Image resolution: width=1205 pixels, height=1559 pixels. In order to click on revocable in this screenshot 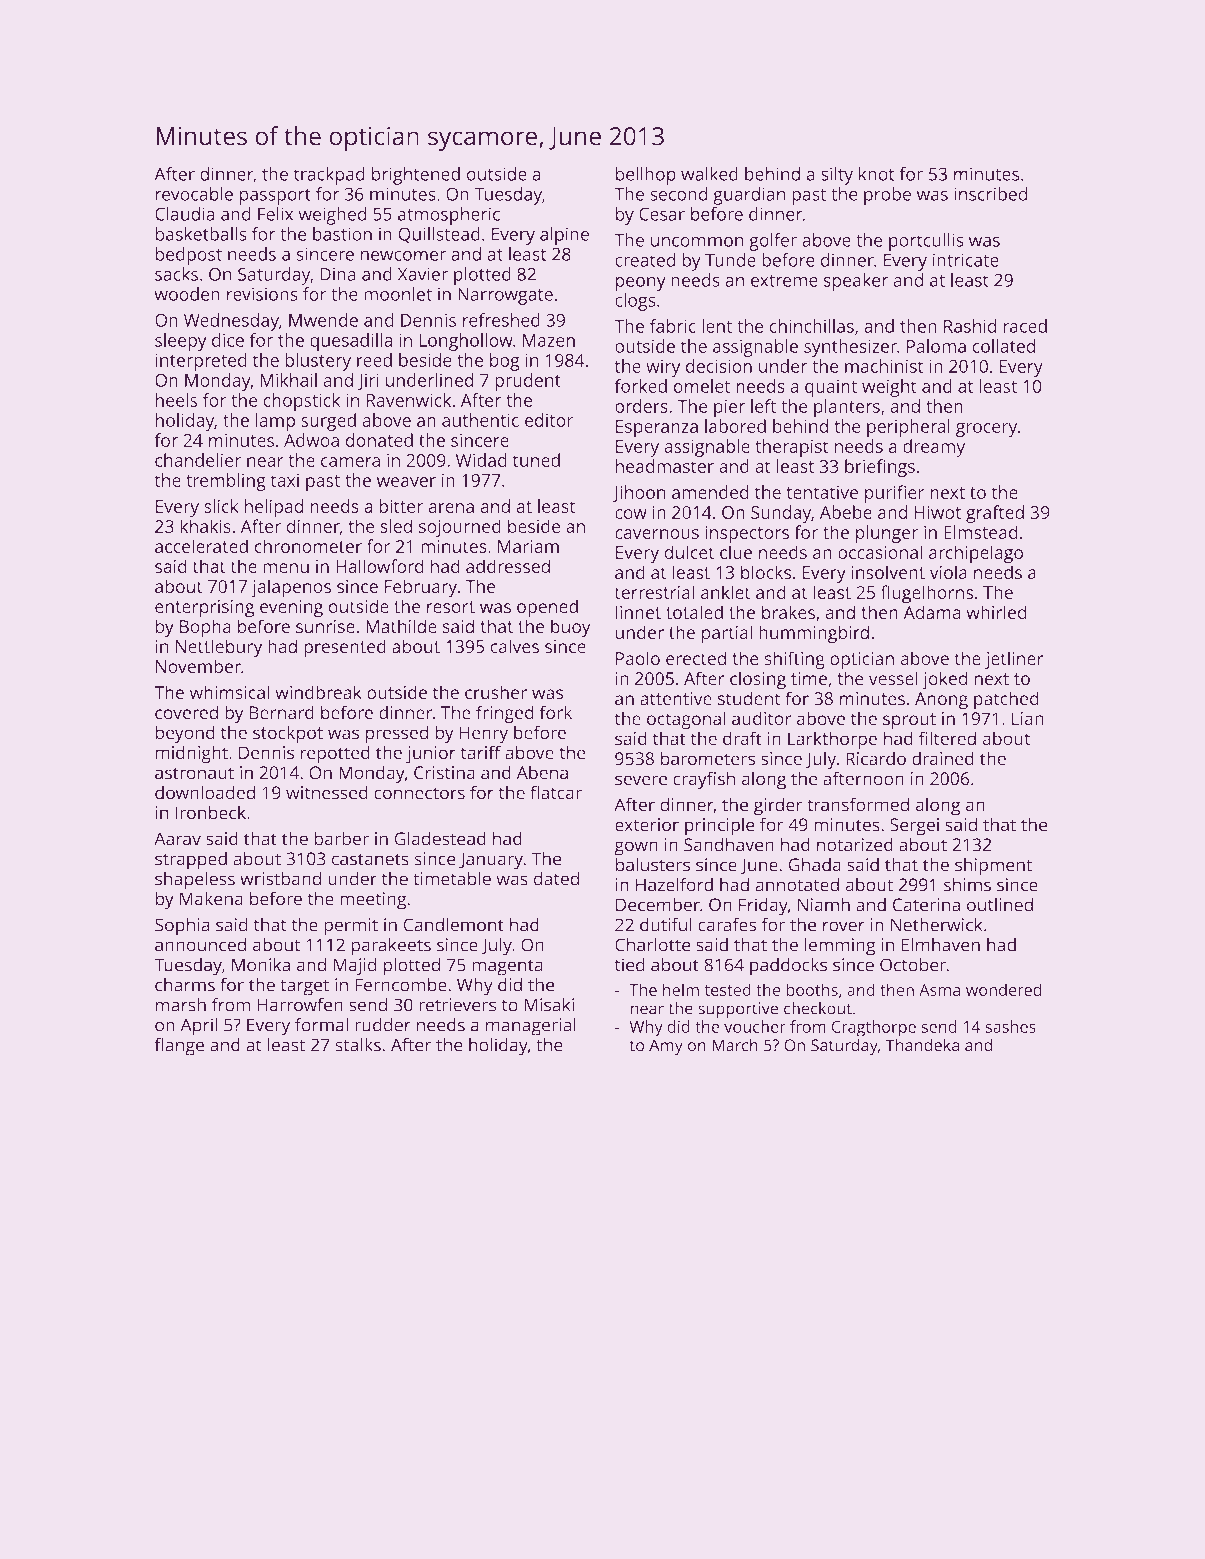, I will do `click(194, 194)`.
